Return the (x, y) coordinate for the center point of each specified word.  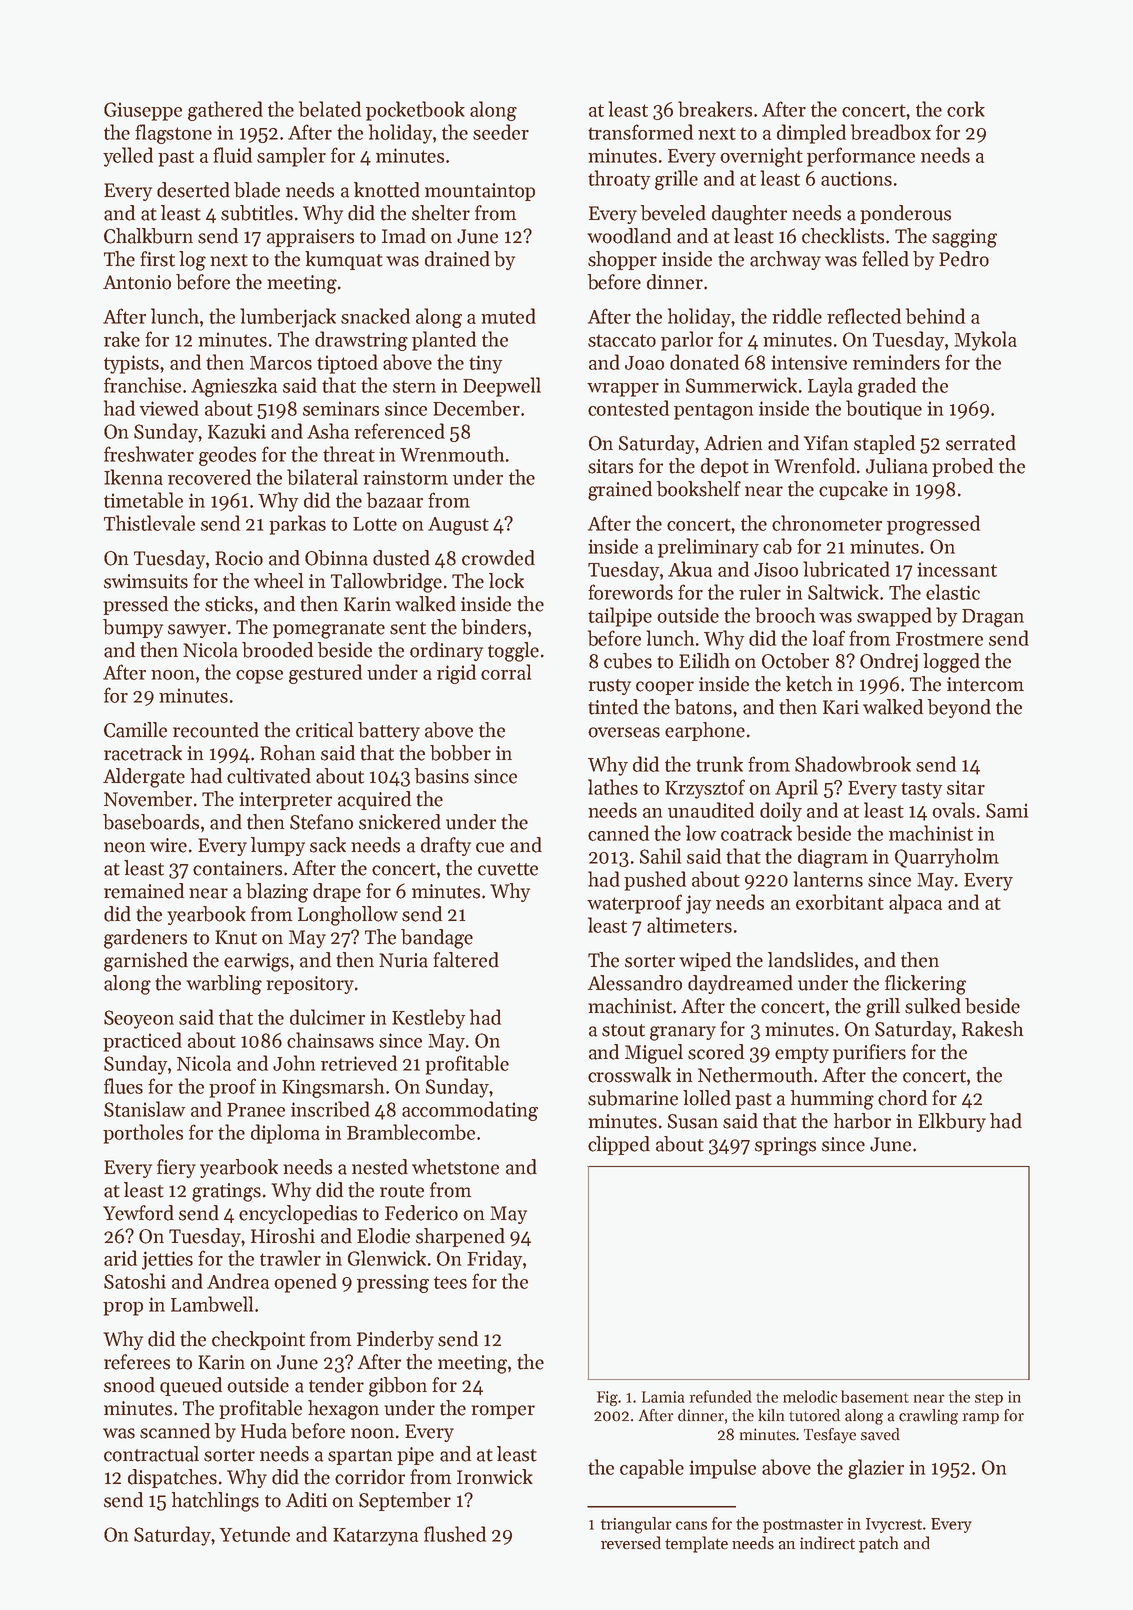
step (989, 1399)
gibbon (398, 1387)
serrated (981, 443)
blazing (277, 893)
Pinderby (395, 1340)
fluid (232, 155)
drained (457, 259)
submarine (633, 1098)
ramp (981, 1418)
